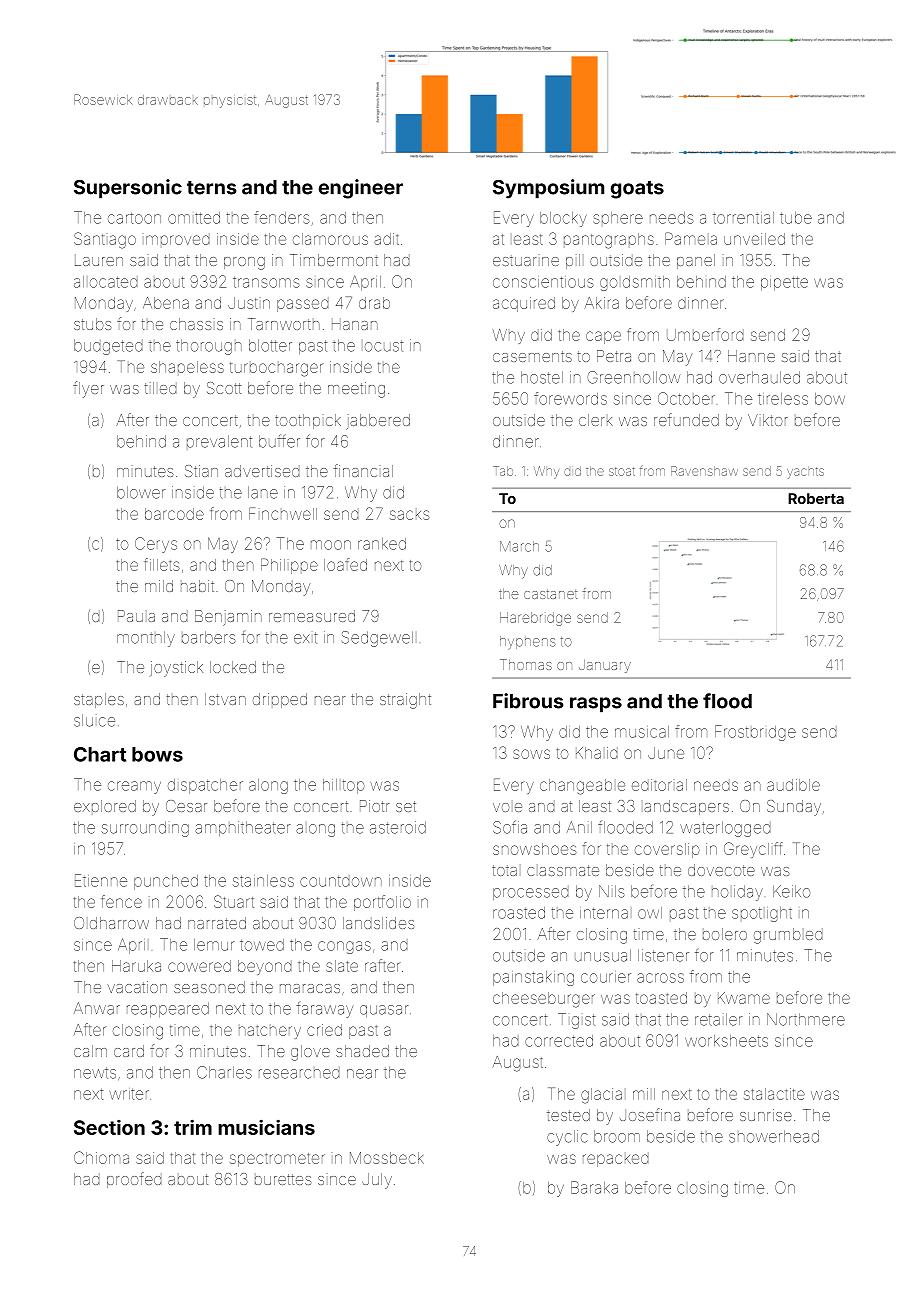  Describe the element at coordinates (633, 377) in the page. I see `Greenhollow` at that location.
